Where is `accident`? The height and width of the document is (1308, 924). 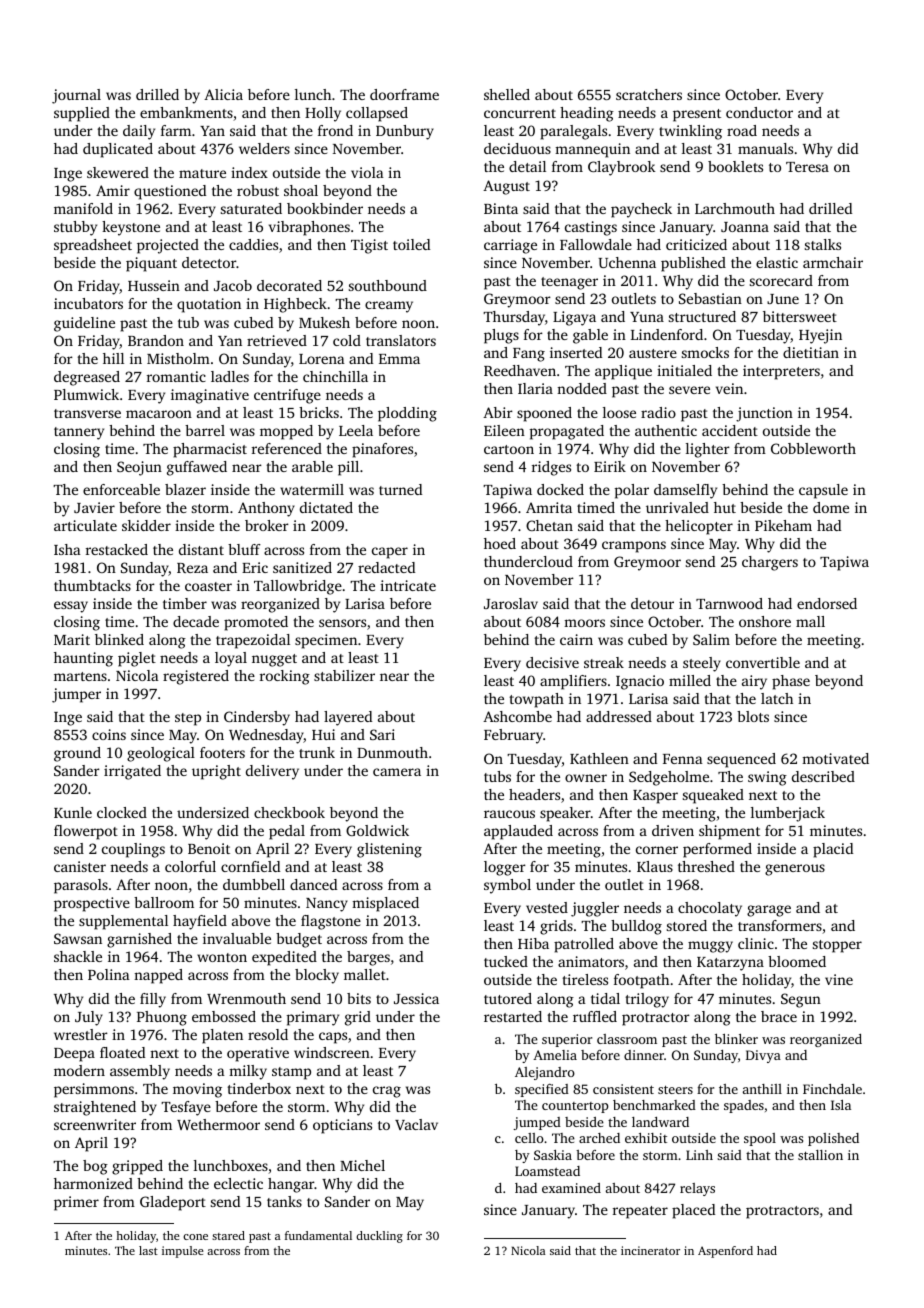 accident is located at coordinates (730, 430).
